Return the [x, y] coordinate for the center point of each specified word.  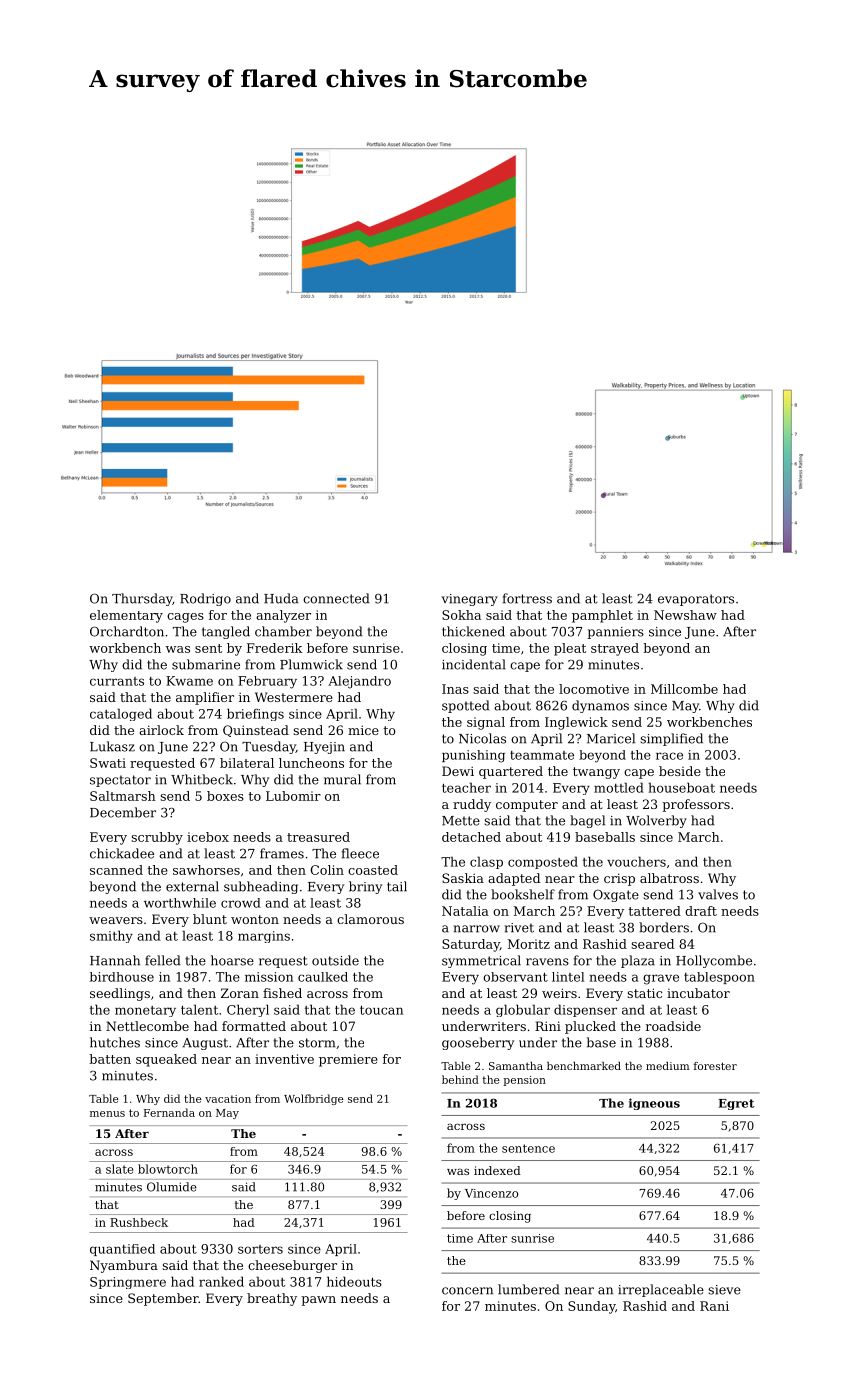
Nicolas [482, 738]
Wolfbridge [314, 1099]
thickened [473, 631]
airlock [161, 730]
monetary [145, 1011]
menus [107, 1114]
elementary [126, 616]
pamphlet [602, 616]
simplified [671, 739]
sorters [260, 1249]
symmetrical [481, 961]
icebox [208, 837]
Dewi [458, 771]
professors [696, 805]
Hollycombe [714, 961]
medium [667, 1066]
